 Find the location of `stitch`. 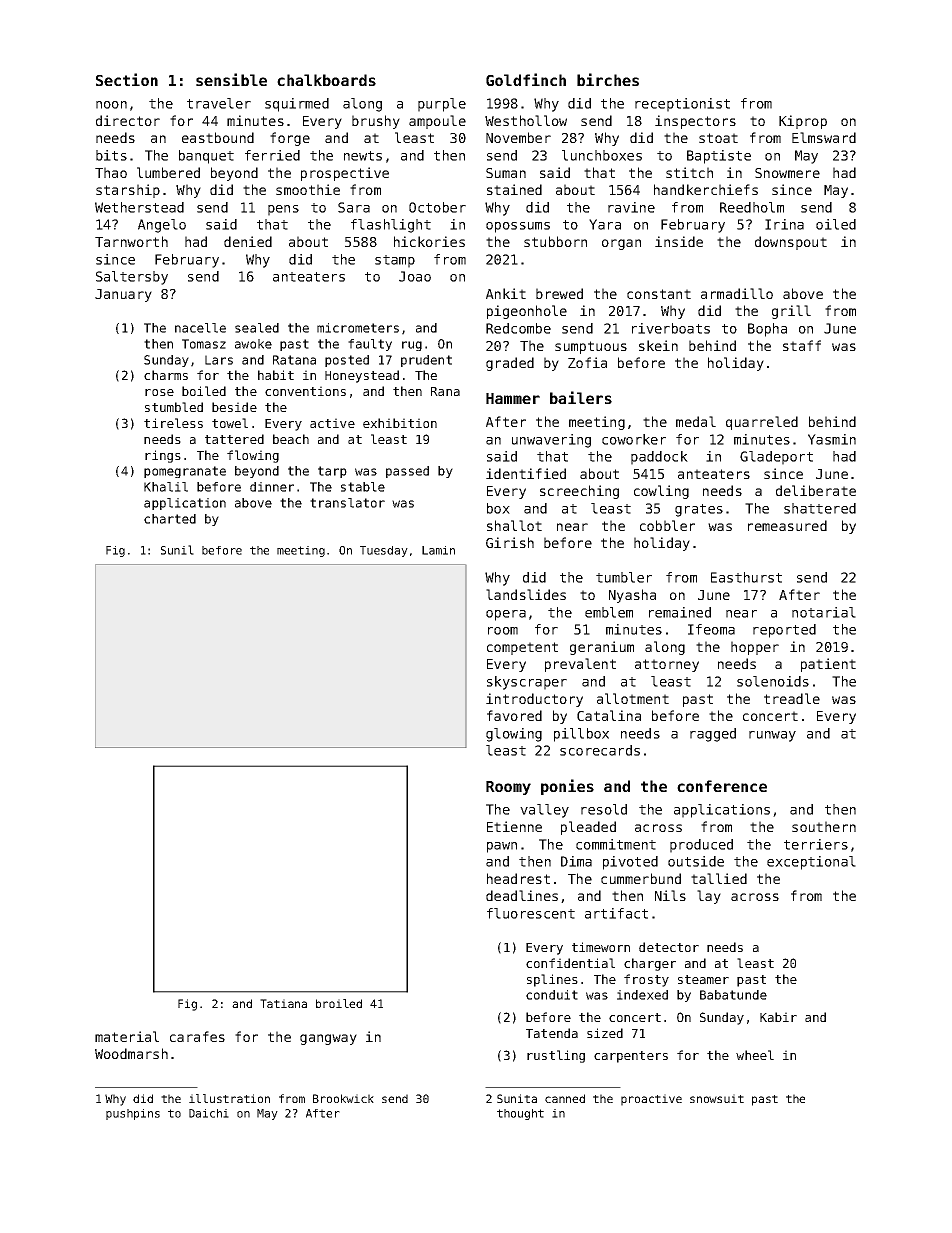

stitch is located at coordinates (689, 172).
